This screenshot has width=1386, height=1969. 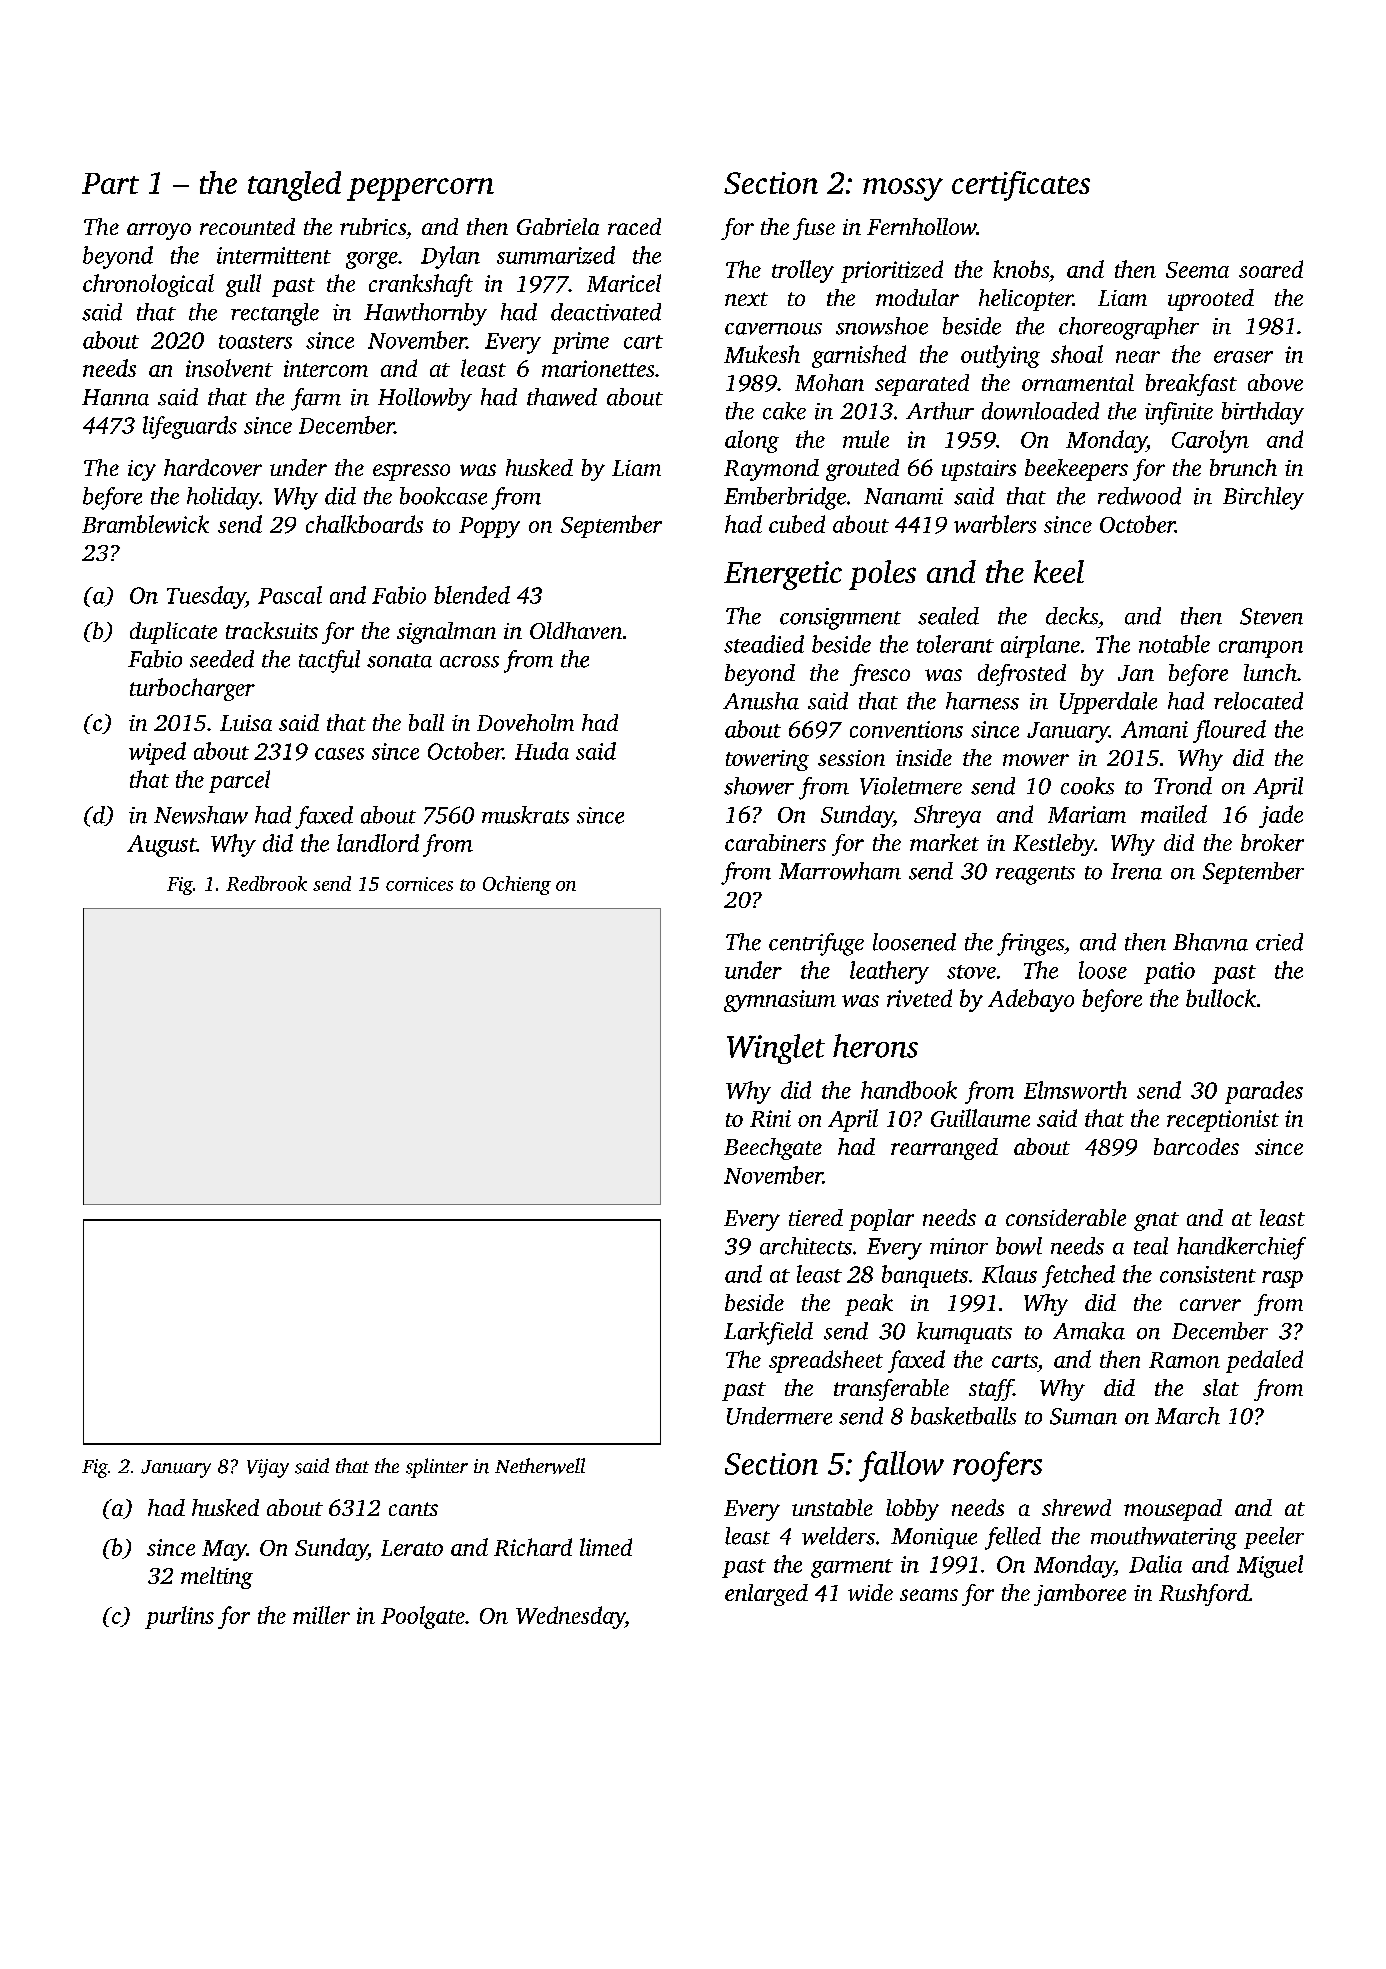 I want to click on reagents, so click(x=1035, y=875).
